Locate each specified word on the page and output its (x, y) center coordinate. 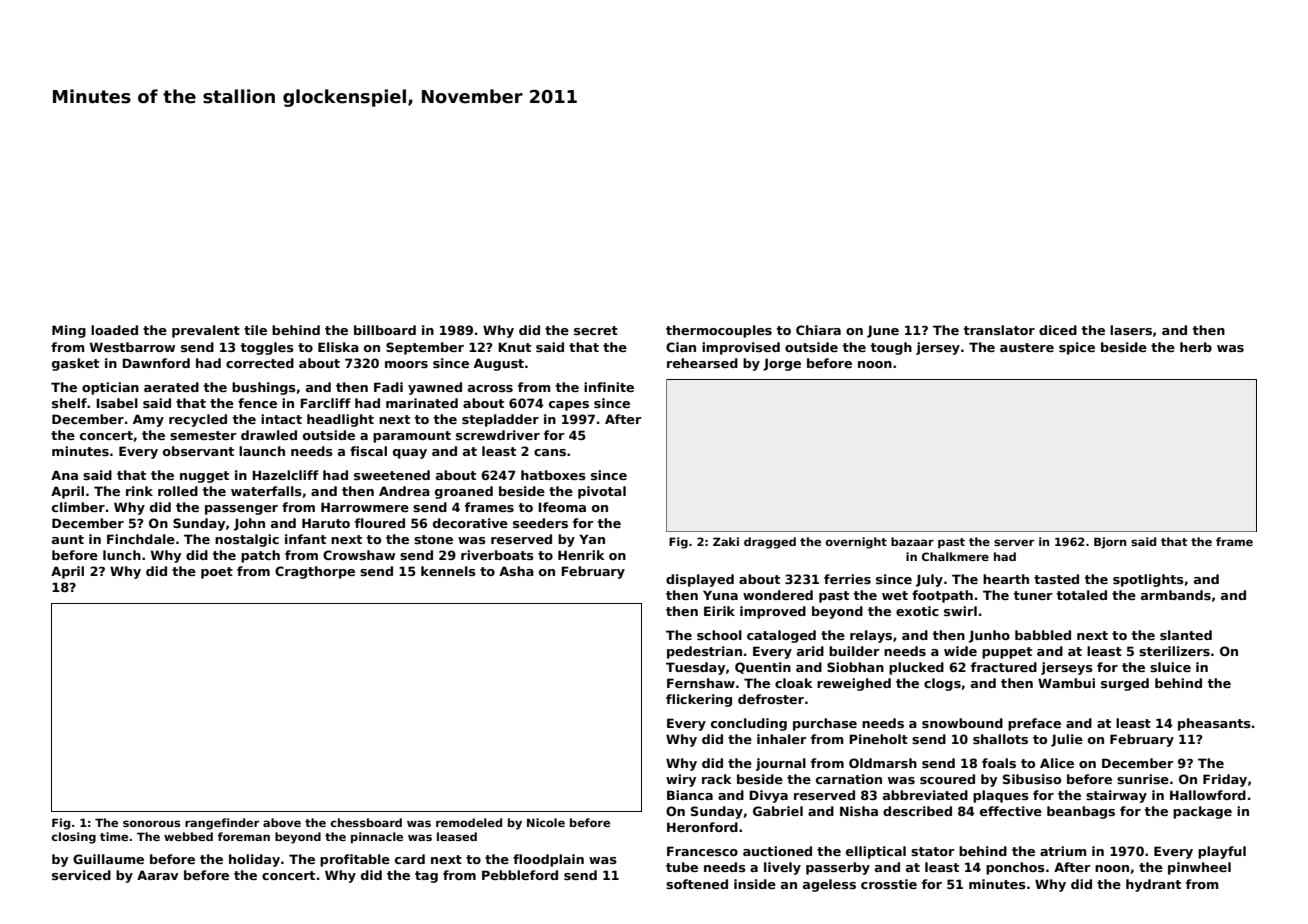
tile (255, 330)
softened (697, 884)
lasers (1131, 330)
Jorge (782, 364)
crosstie (889, 884)
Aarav (158, 875)
